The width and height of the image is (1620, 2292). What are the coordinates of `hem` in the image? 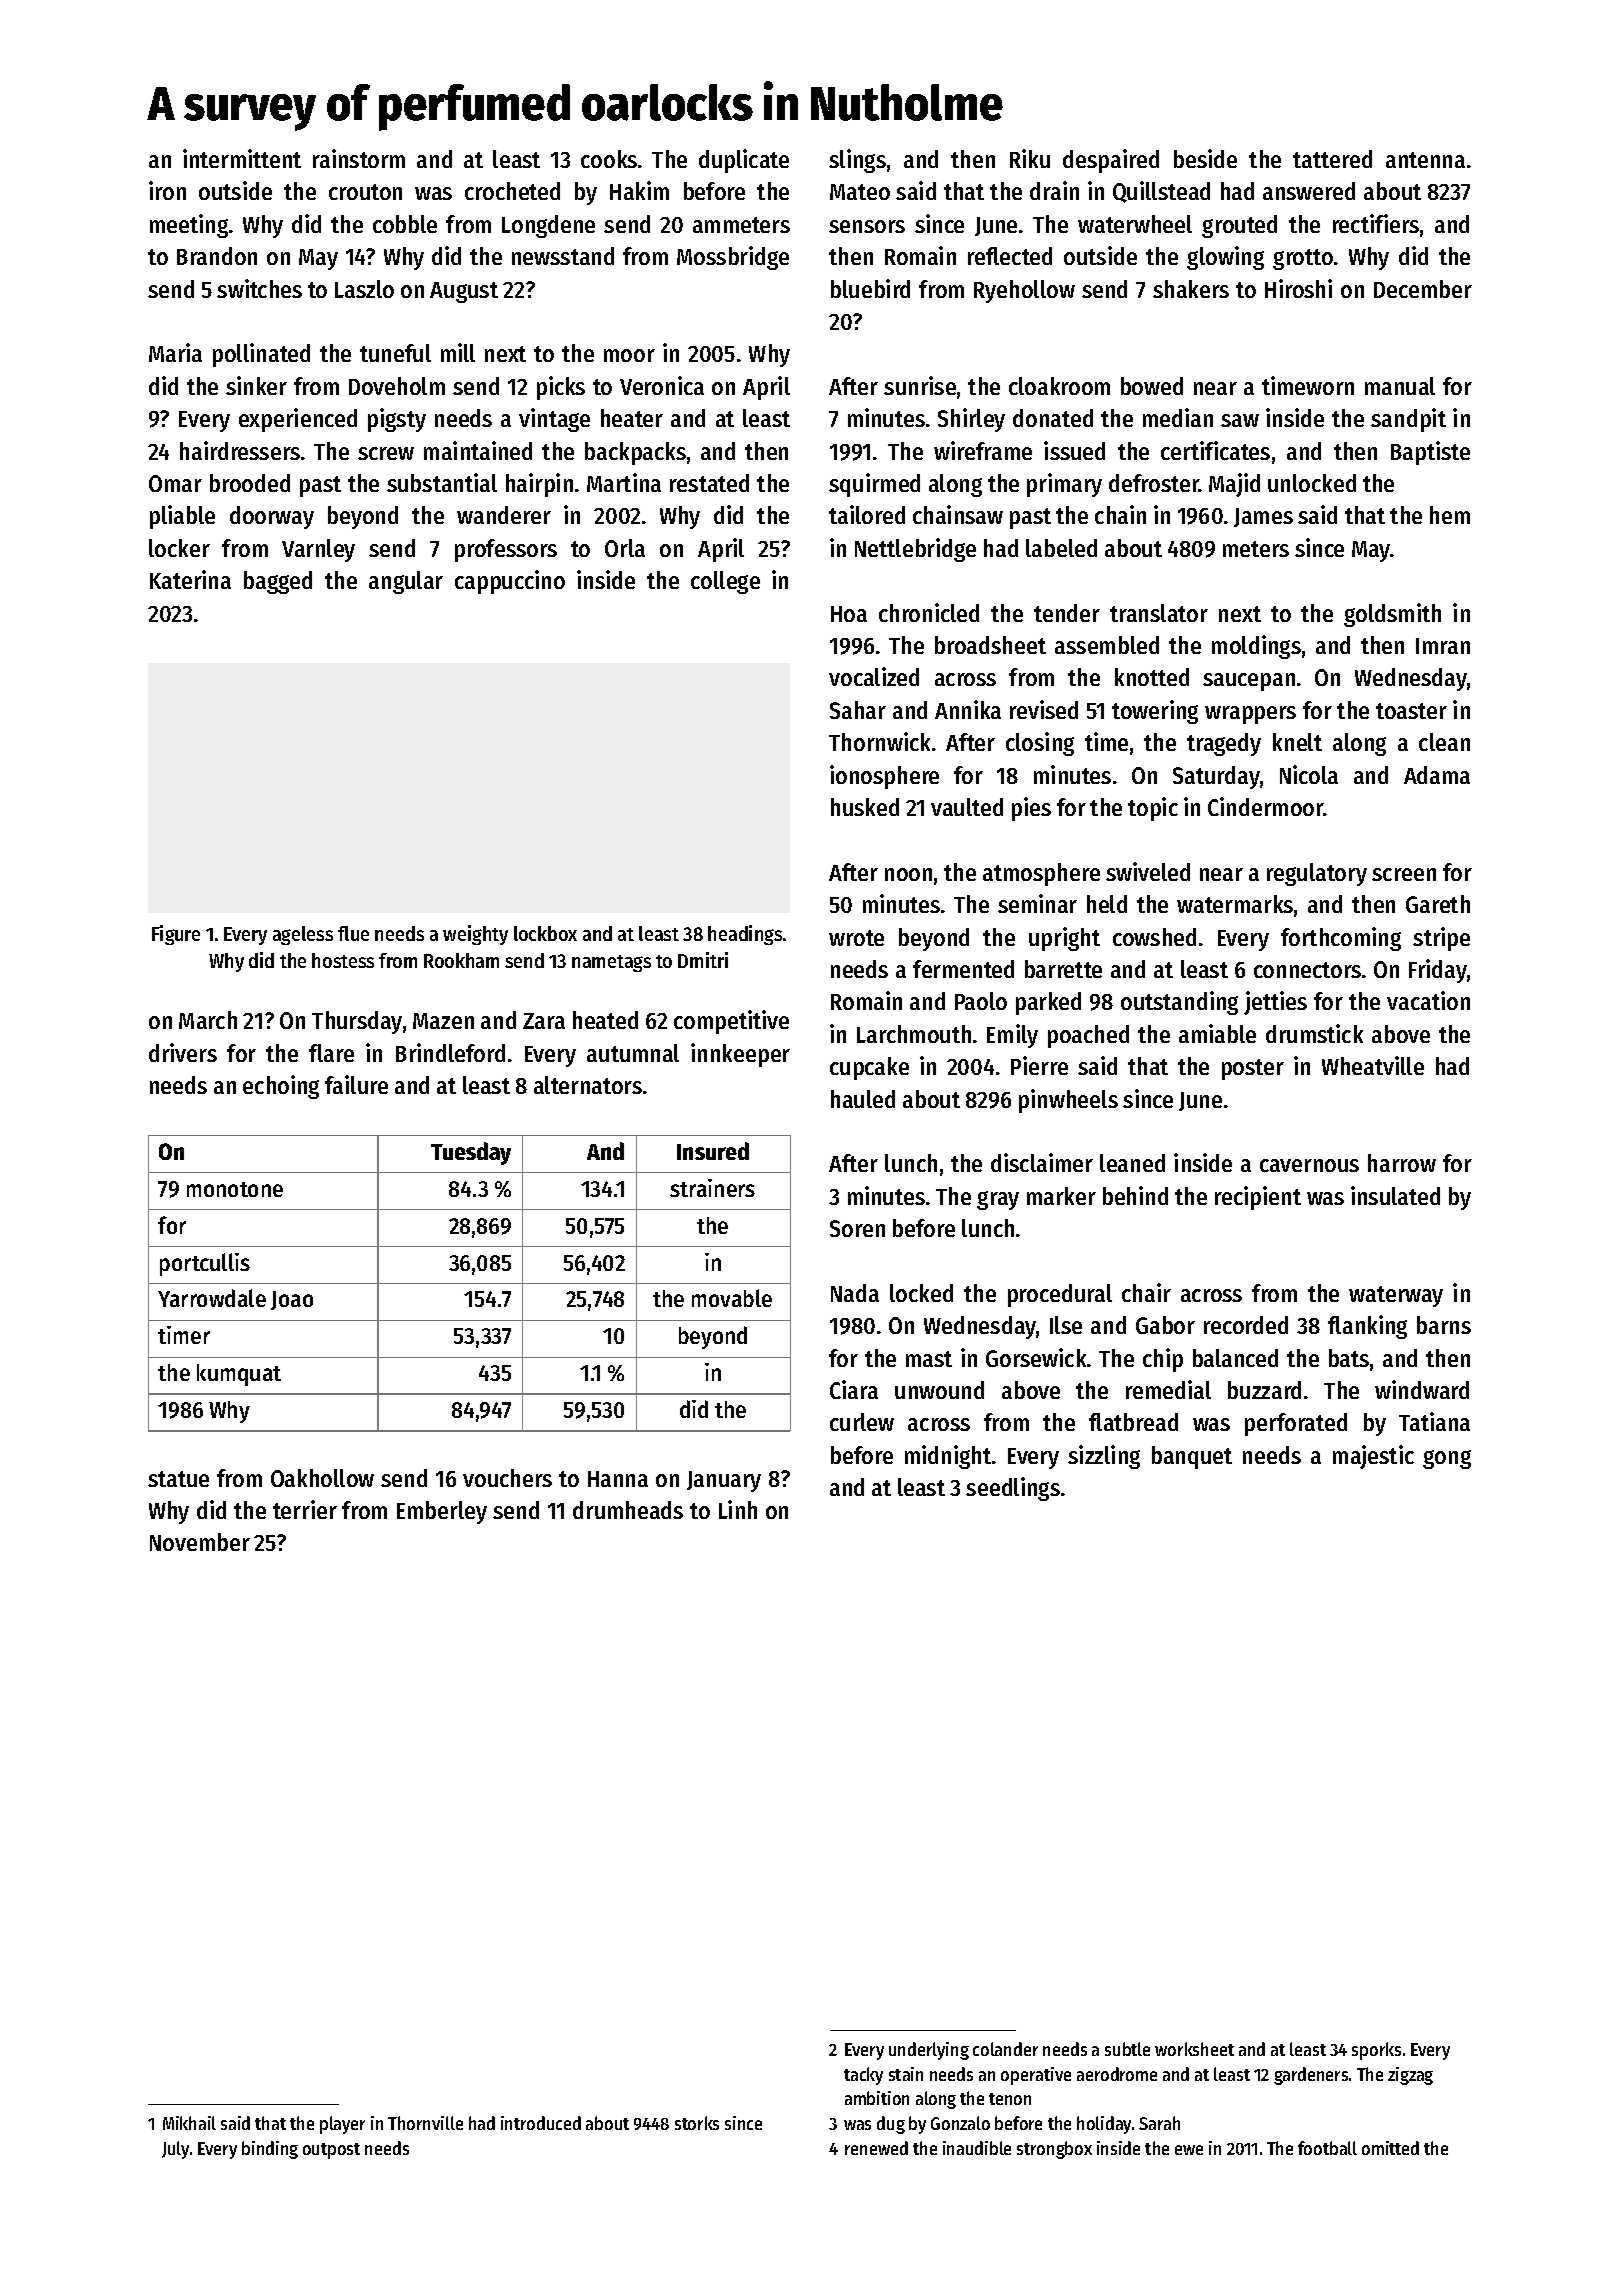 It's located at (1450, 515).
